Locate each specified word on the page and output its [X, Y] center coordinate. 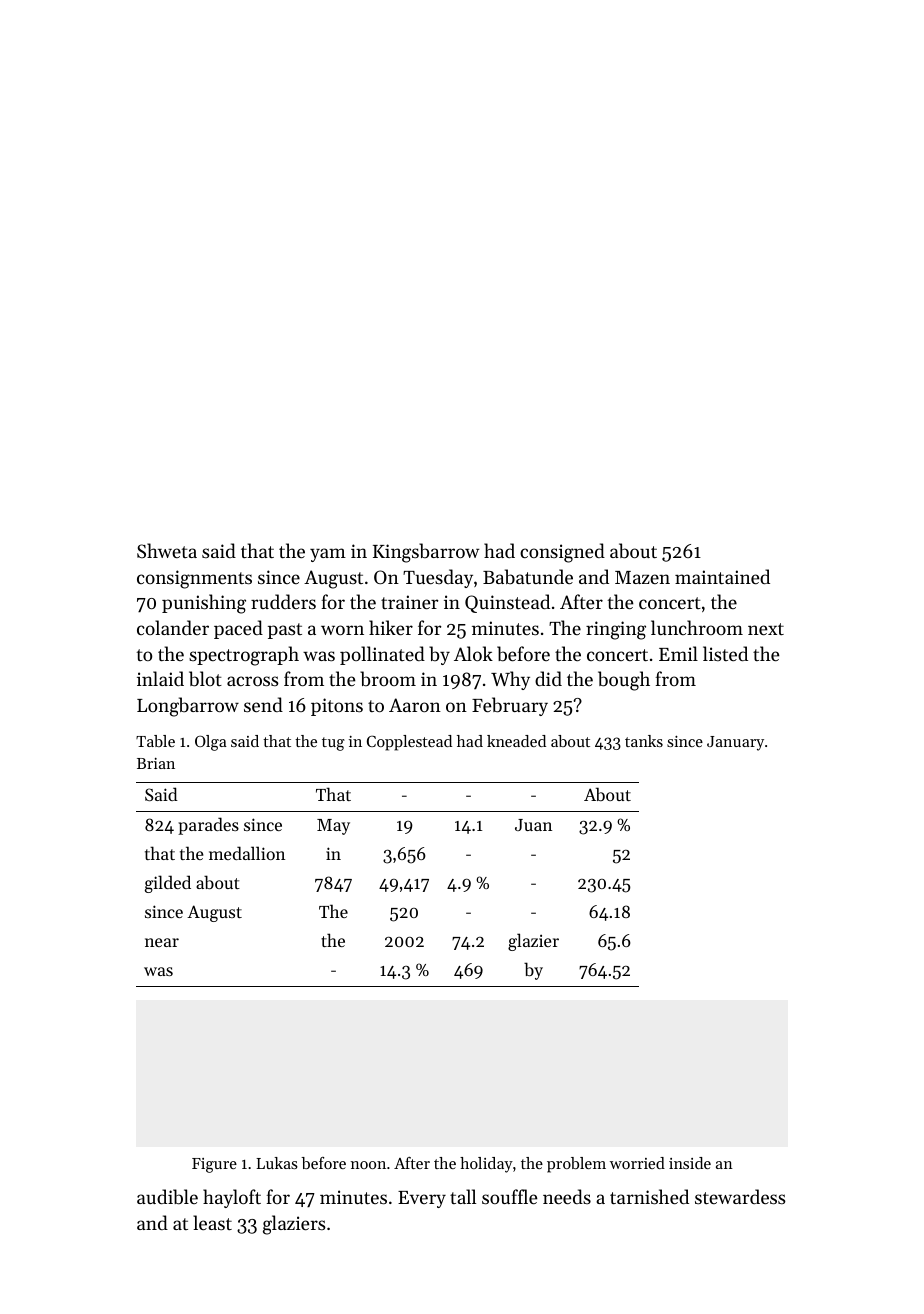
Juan [533, 825]
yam [328, 555]
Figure [214, 1165]
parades [208, 826]
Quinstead [507, 603]
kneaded [516, 741]
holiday [486, 1165]
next [766, 629]
